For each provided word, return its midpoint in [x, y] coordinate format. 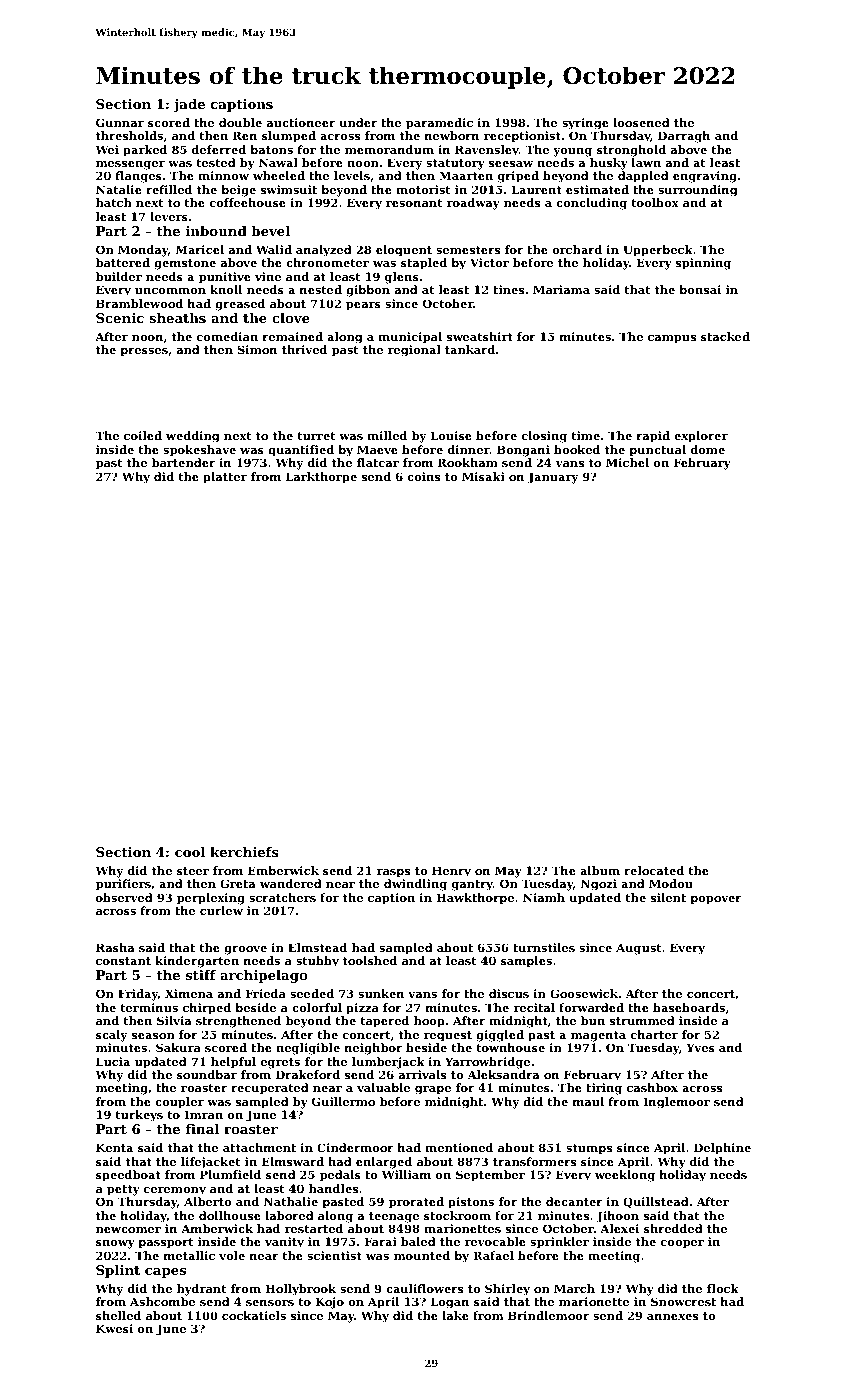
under [358, 122]
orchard [577, 249]
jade [189, 105]
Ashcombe [162, 1301]
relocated [654, 870]
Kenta [114, 1147]
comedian [227, 336]
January [553, 478]
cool [190, 852]
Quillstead [656, 1202]
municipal [410, 338]
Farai [380, 1241]
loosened [641, 122]
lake [455, 1315]
